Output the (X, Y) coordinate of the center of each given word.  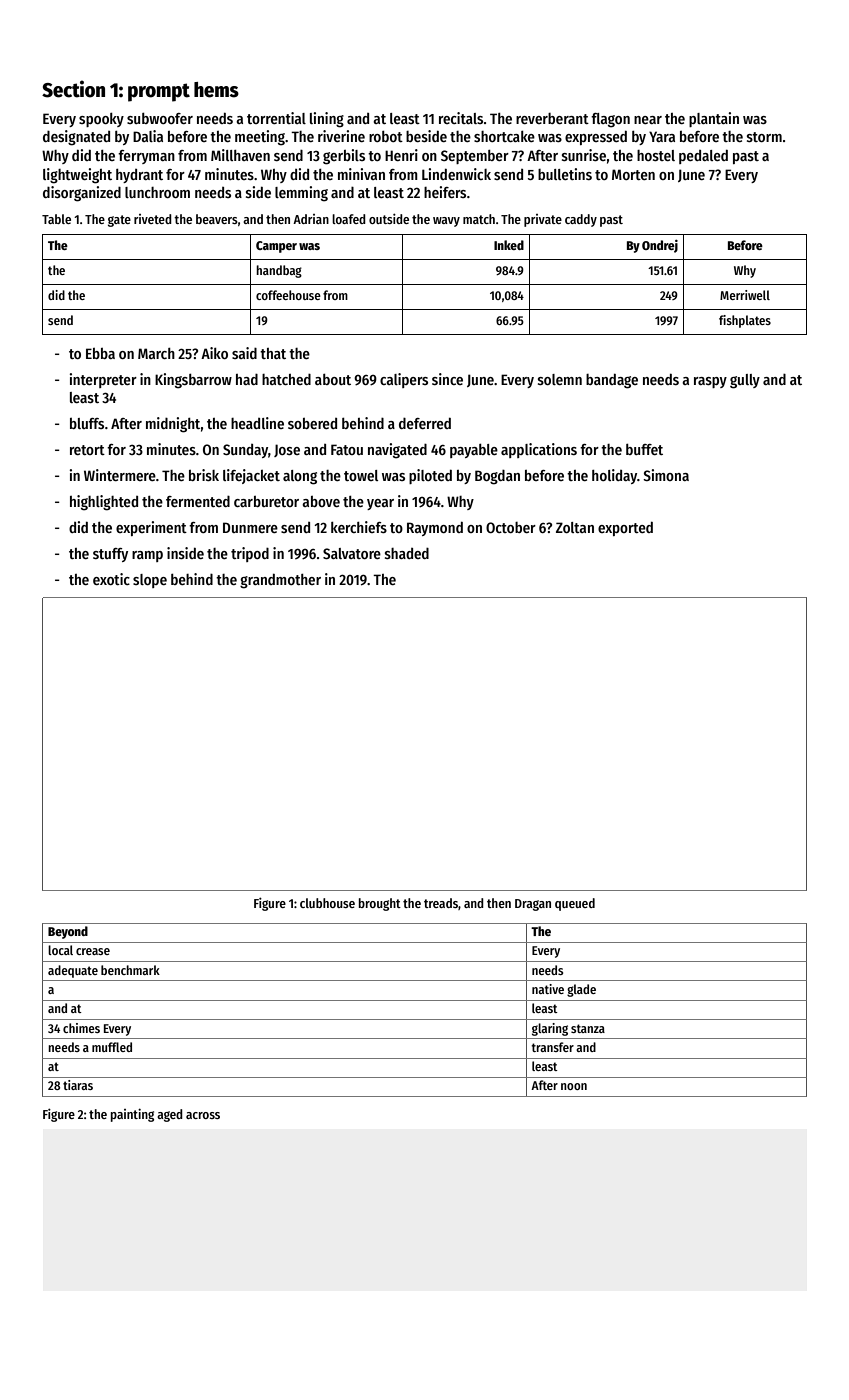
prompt (159, 92)
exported (625, 528)
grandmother (280, 581)
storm (764, 137)
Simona (666, 475)
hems (216, 90)
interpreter (103, 380)
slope (150, 581)
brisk (204, 475)
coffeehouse (288, 295)
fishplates (745, 321)
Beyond (68, 932)
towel (361, 475)
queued (575, 904)
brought (380, 904)
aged (170, 1115)
